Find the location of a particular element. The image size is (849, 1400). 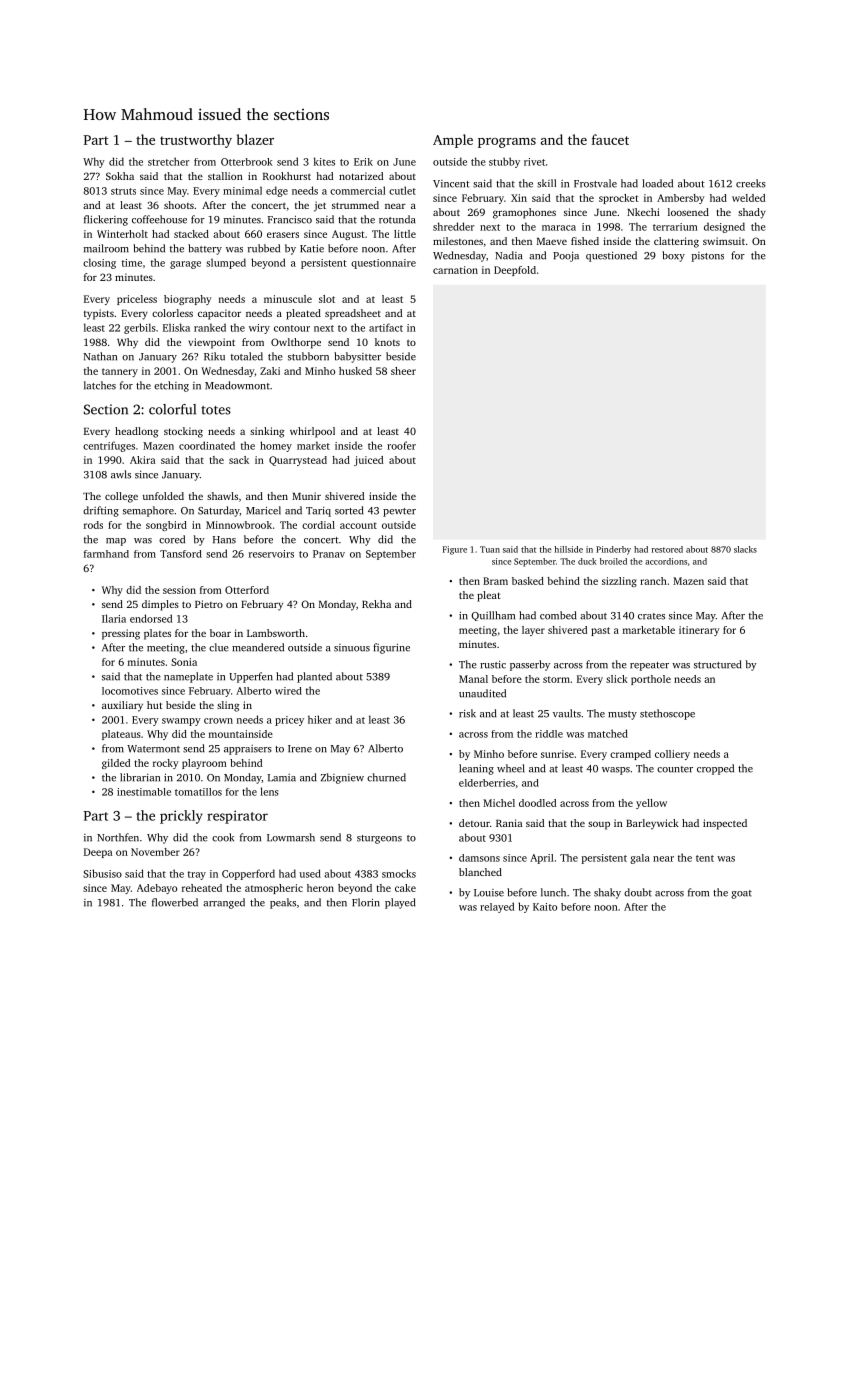

Kaito is located at coordinates (545, 907).
